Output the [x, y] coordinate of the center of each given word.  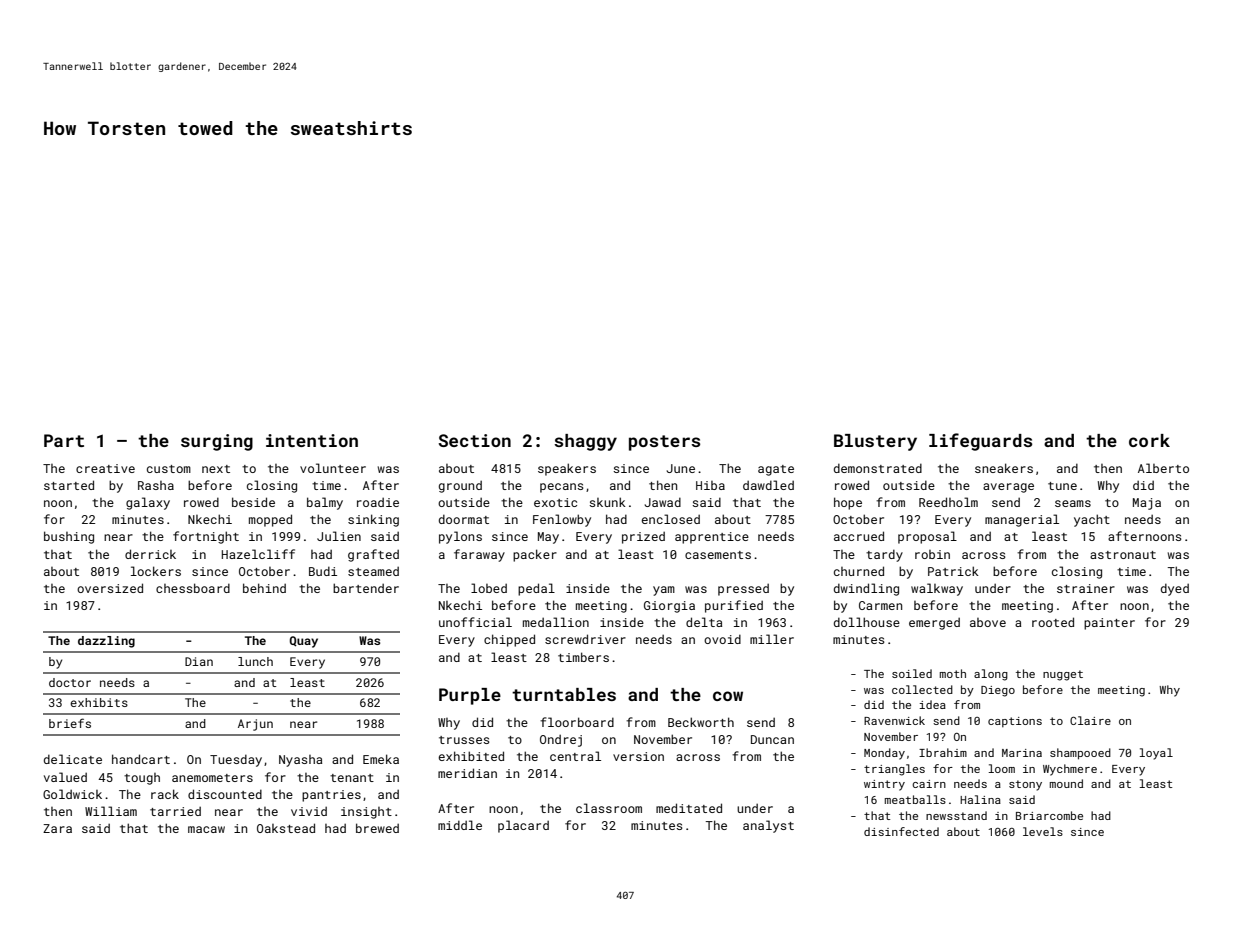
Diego [998, 691]
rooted [1053, 622]
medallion [556, 622]
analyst [768, 826]
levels [1043, 831]
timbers [583, 657]
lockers [156, 571]
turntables [564, 694]
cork [1149, 440]
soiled [912, 673]
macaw [206, 829]
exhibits [99, 702]
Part [64, 440]
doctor [70, 682]
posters [664, 443]
